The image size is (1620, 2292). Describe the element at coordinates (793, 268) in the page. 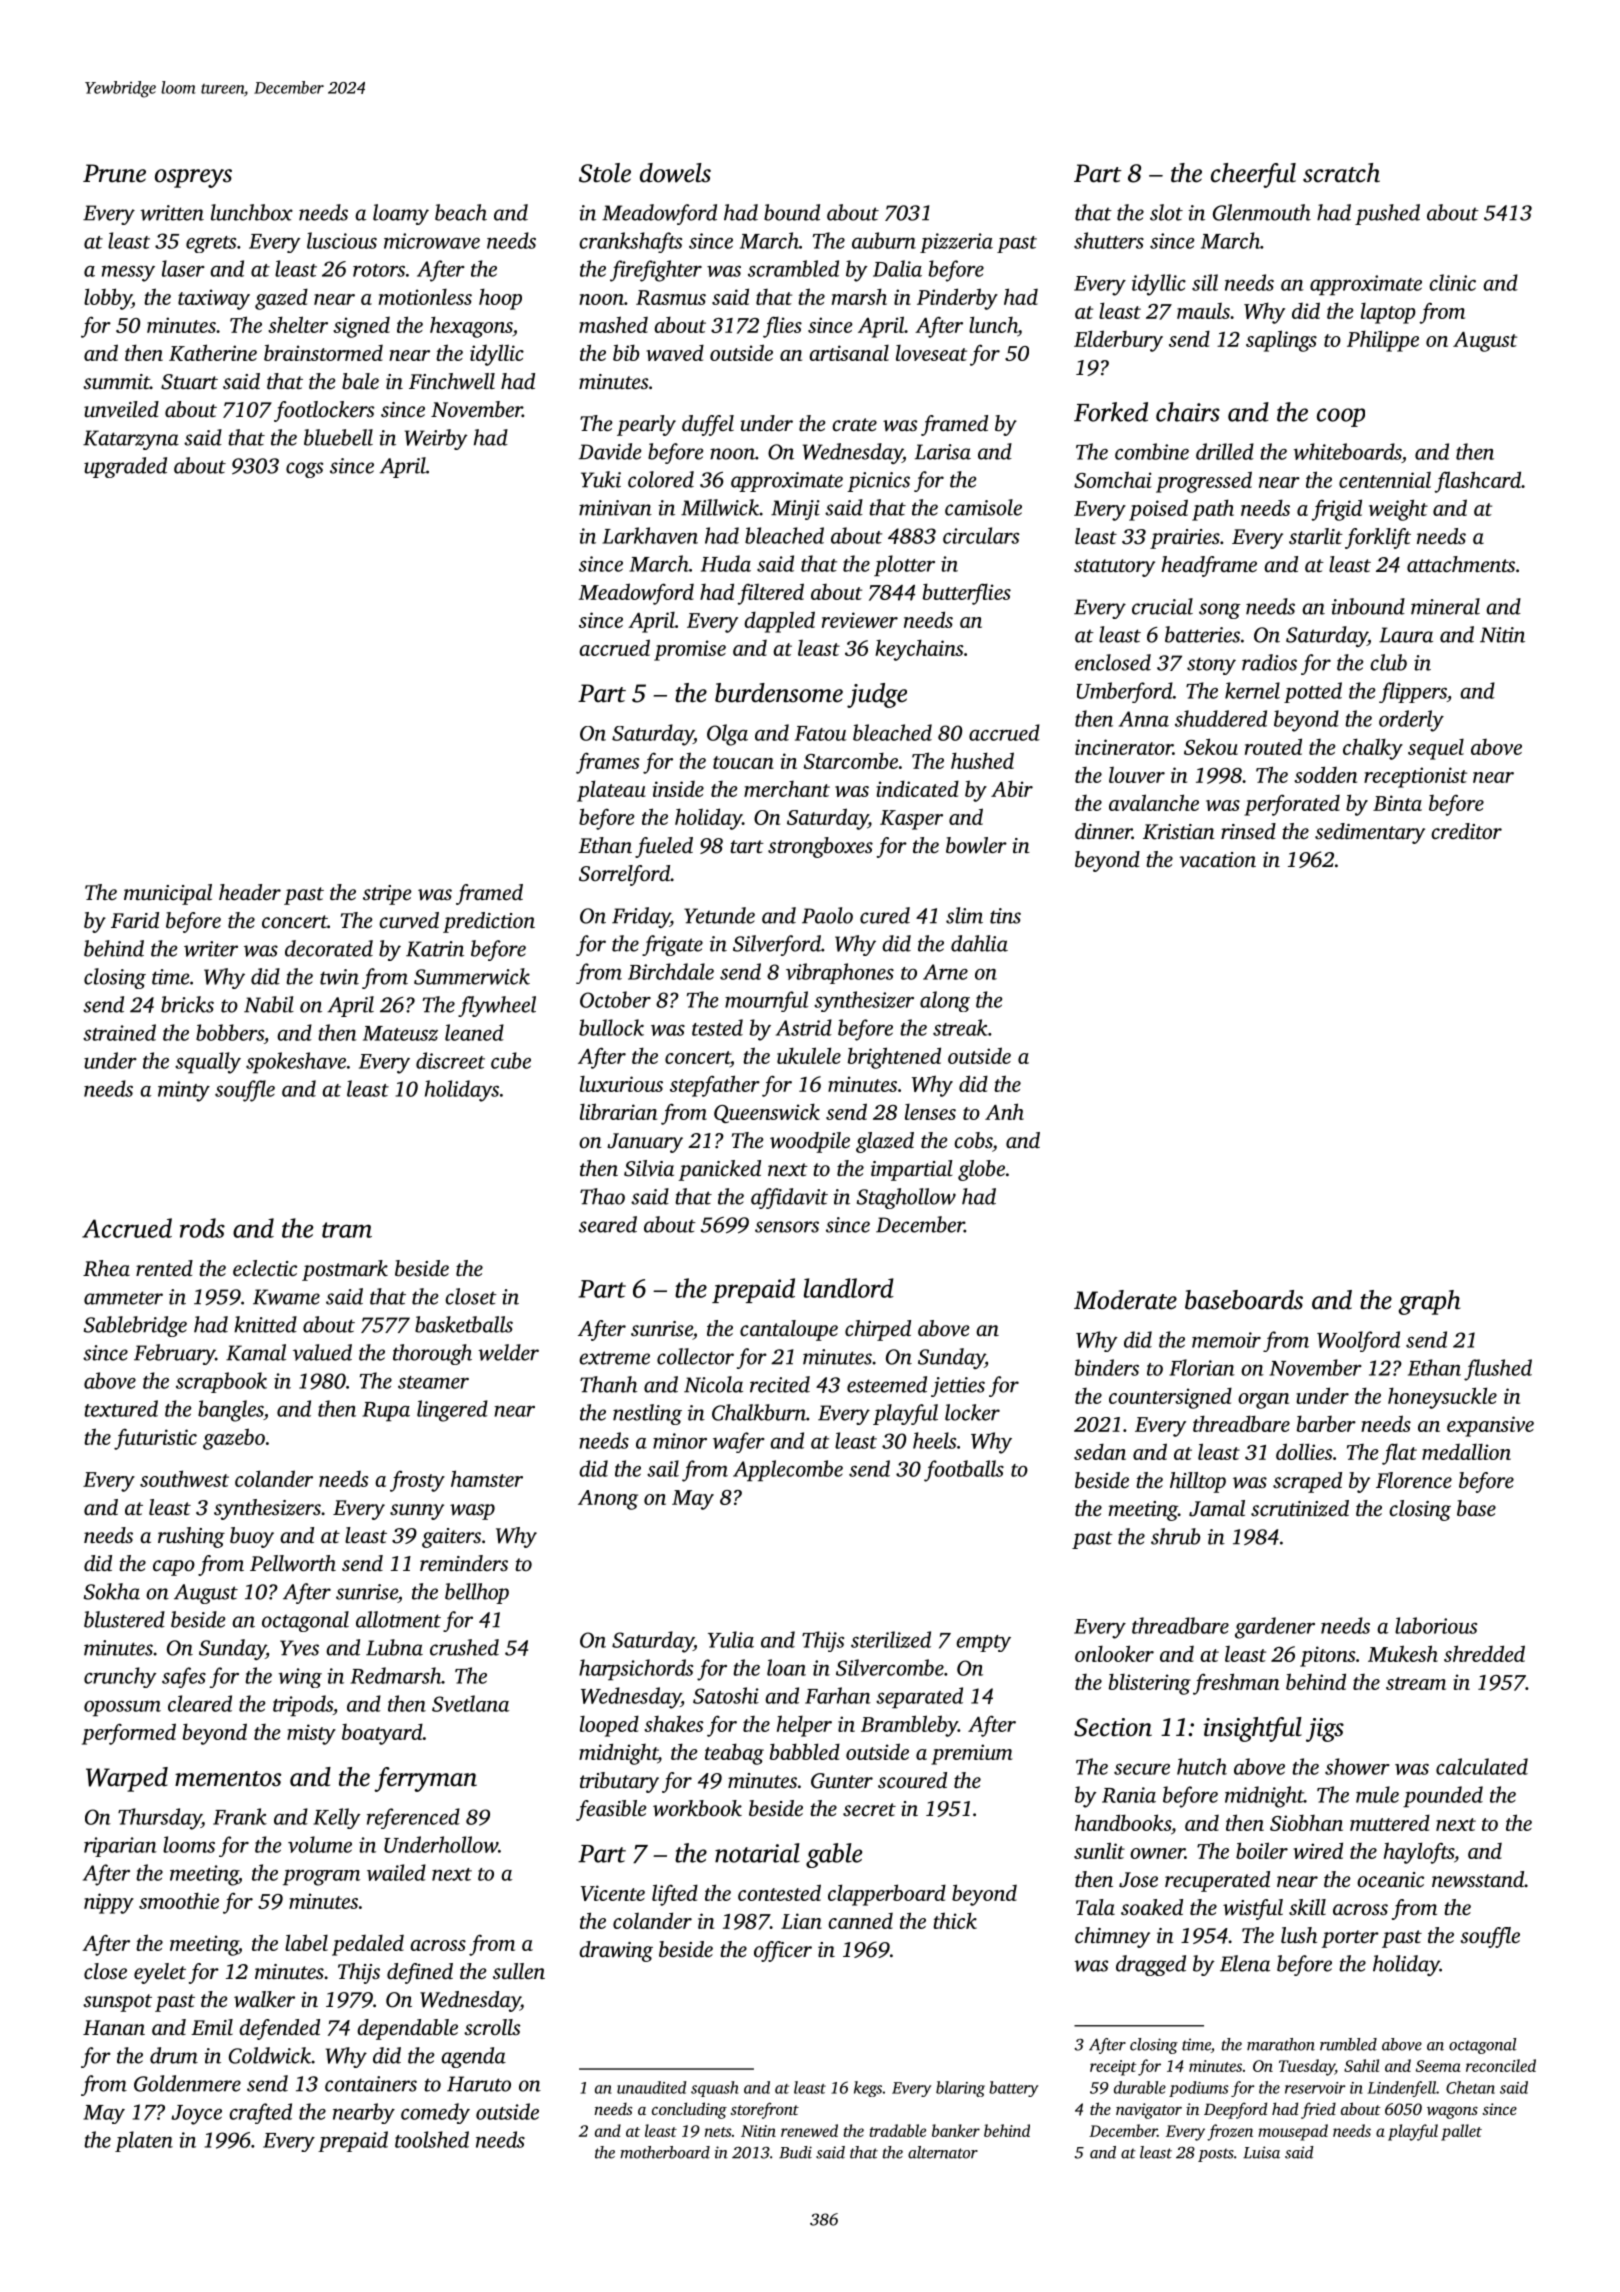

I see `scrambled` at that location.
